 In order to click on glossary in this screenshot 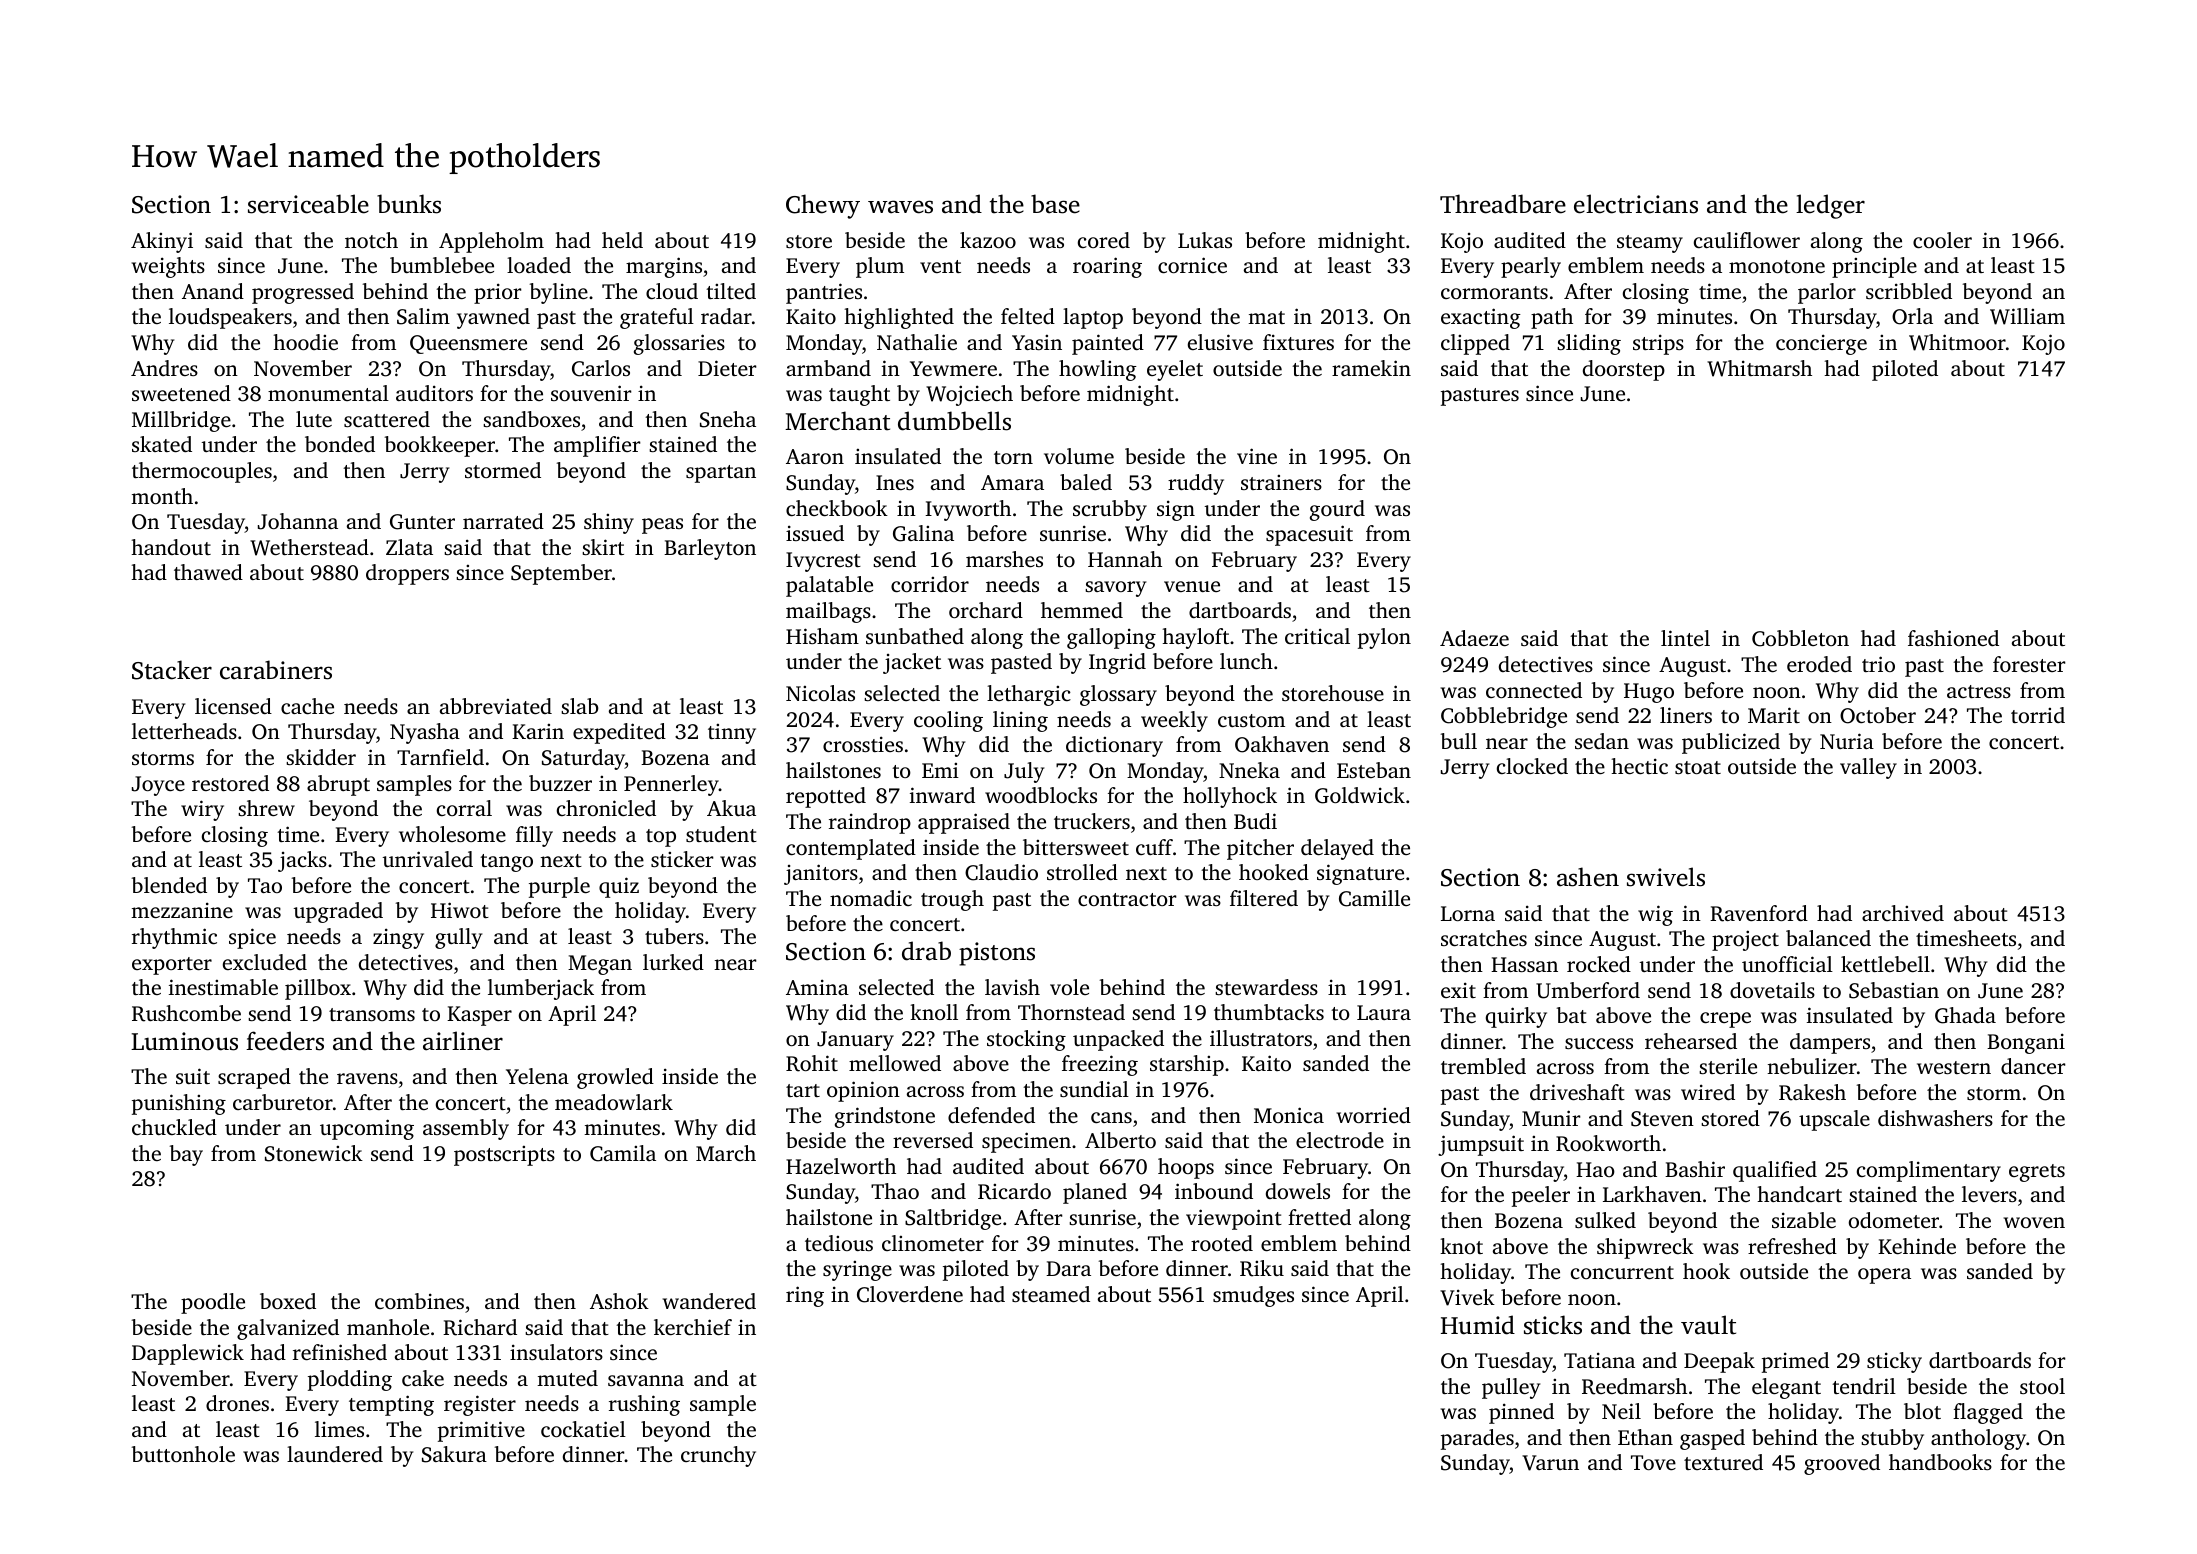, I will do `click(1118, 695)`.
